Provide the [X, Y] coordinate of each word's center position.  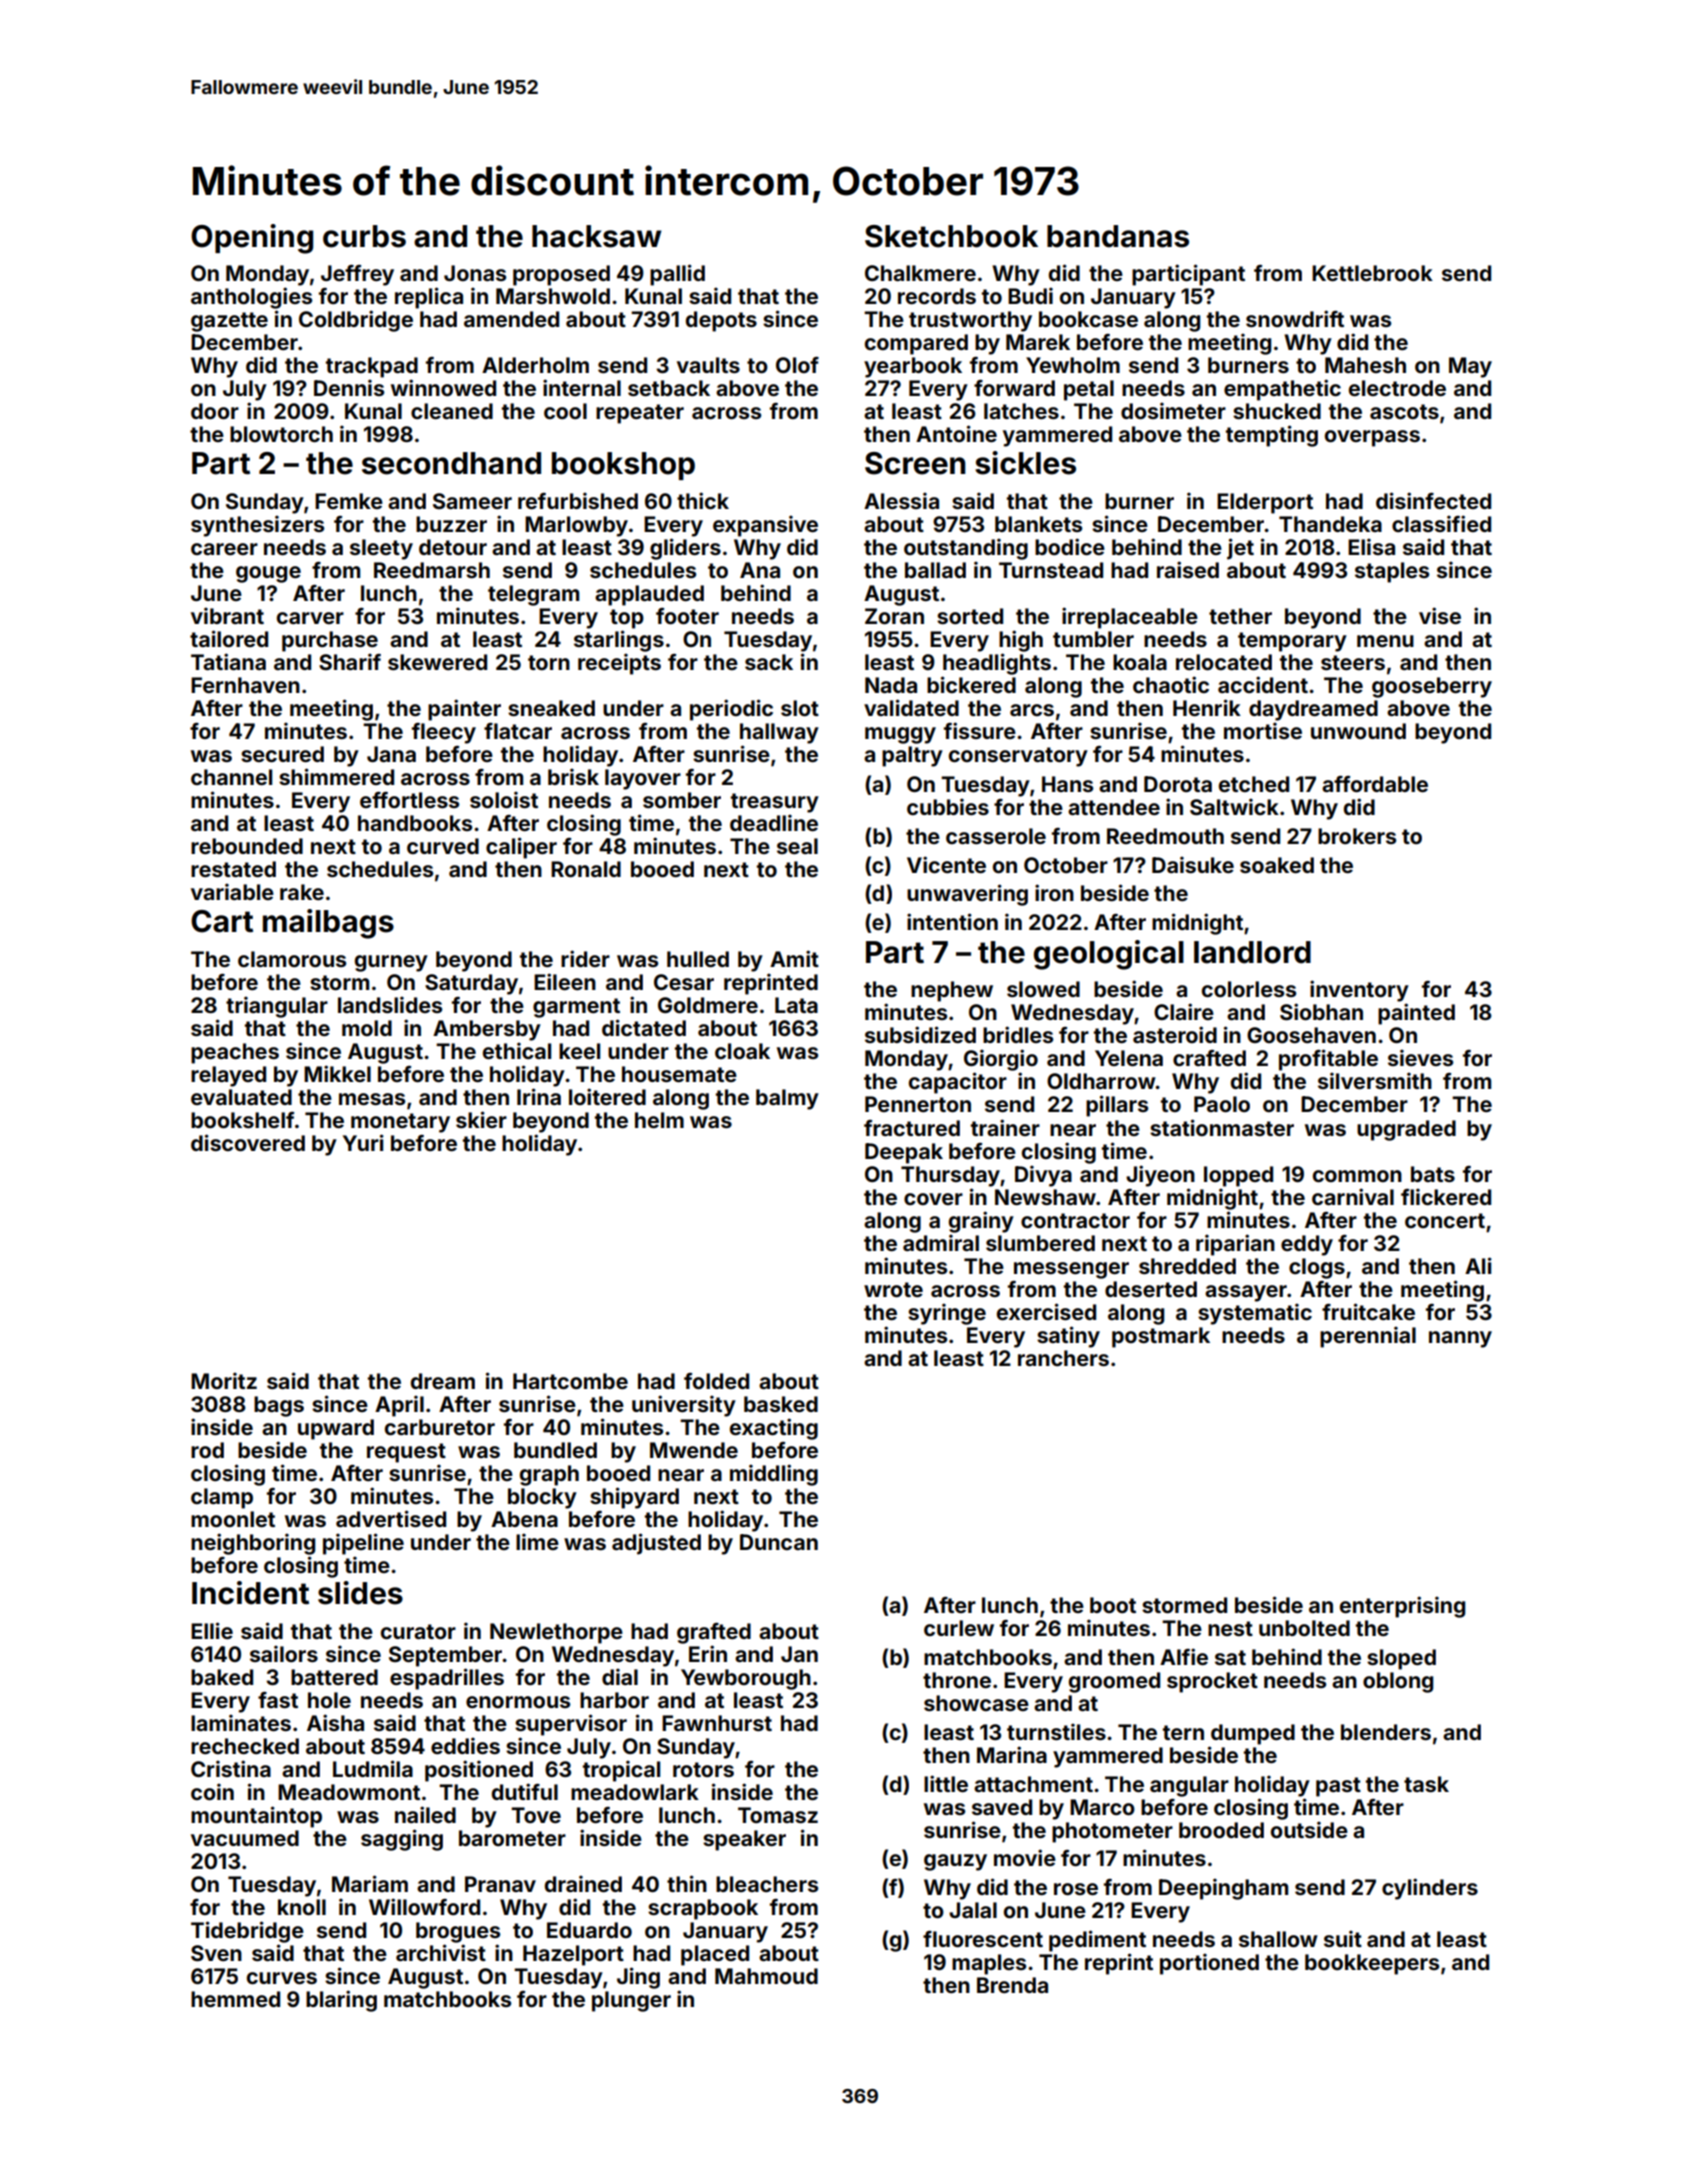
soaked [1277, 865]
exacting [774, 1429]
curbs [364, 236]
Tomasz [778, 1815]
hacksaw [596, 236]
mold [367, 1028]
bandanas [1118, 236]
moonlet [233, 1519]
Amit [794, 958]
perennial [1368, 1337]
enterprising [1402, 1607]
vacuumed [245, 1838]
